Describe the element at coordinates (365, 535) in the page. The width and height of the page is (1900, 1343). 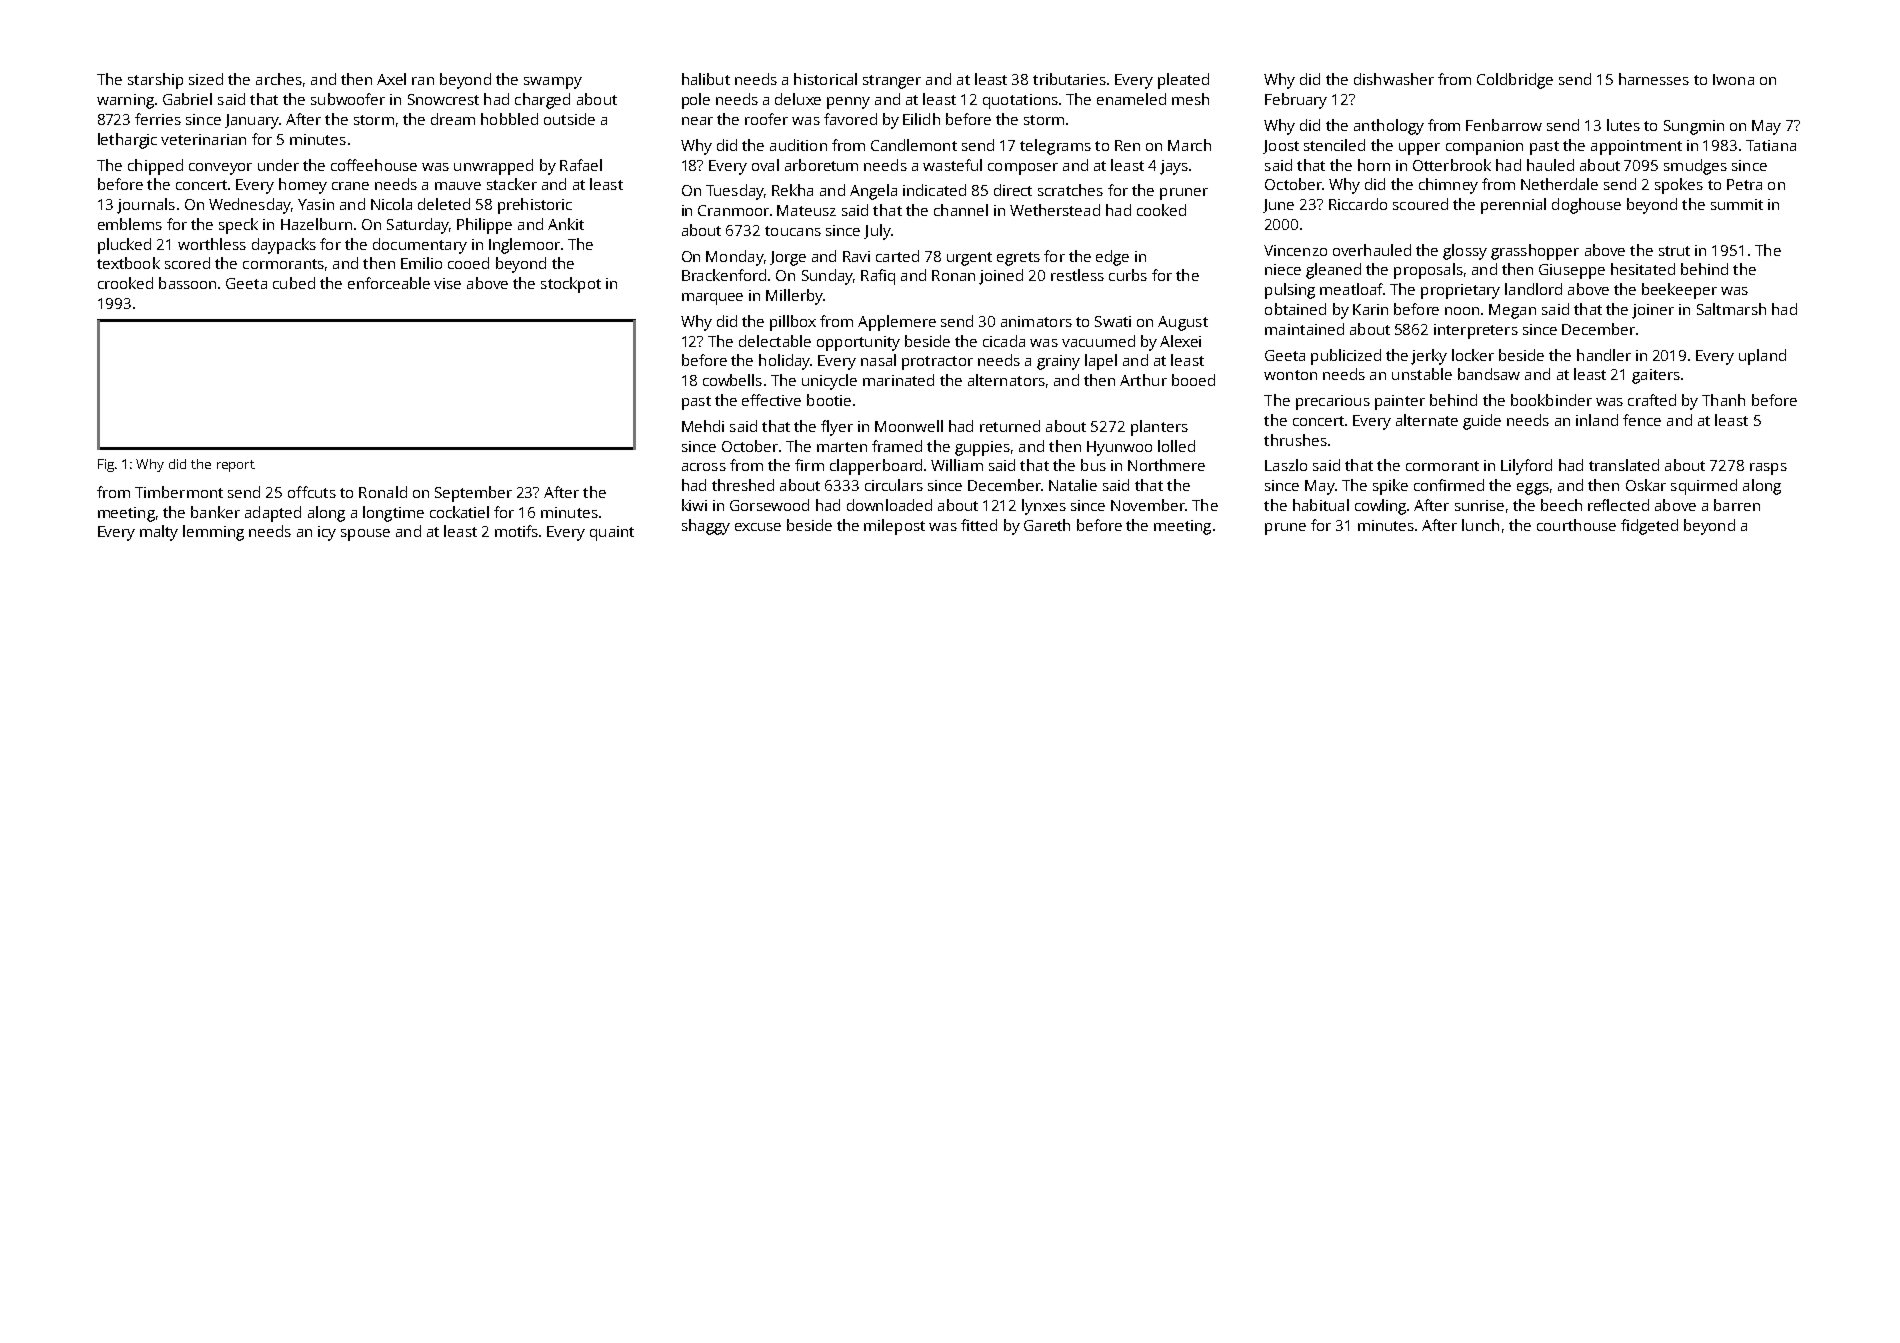
I see `spouse` at that location.
